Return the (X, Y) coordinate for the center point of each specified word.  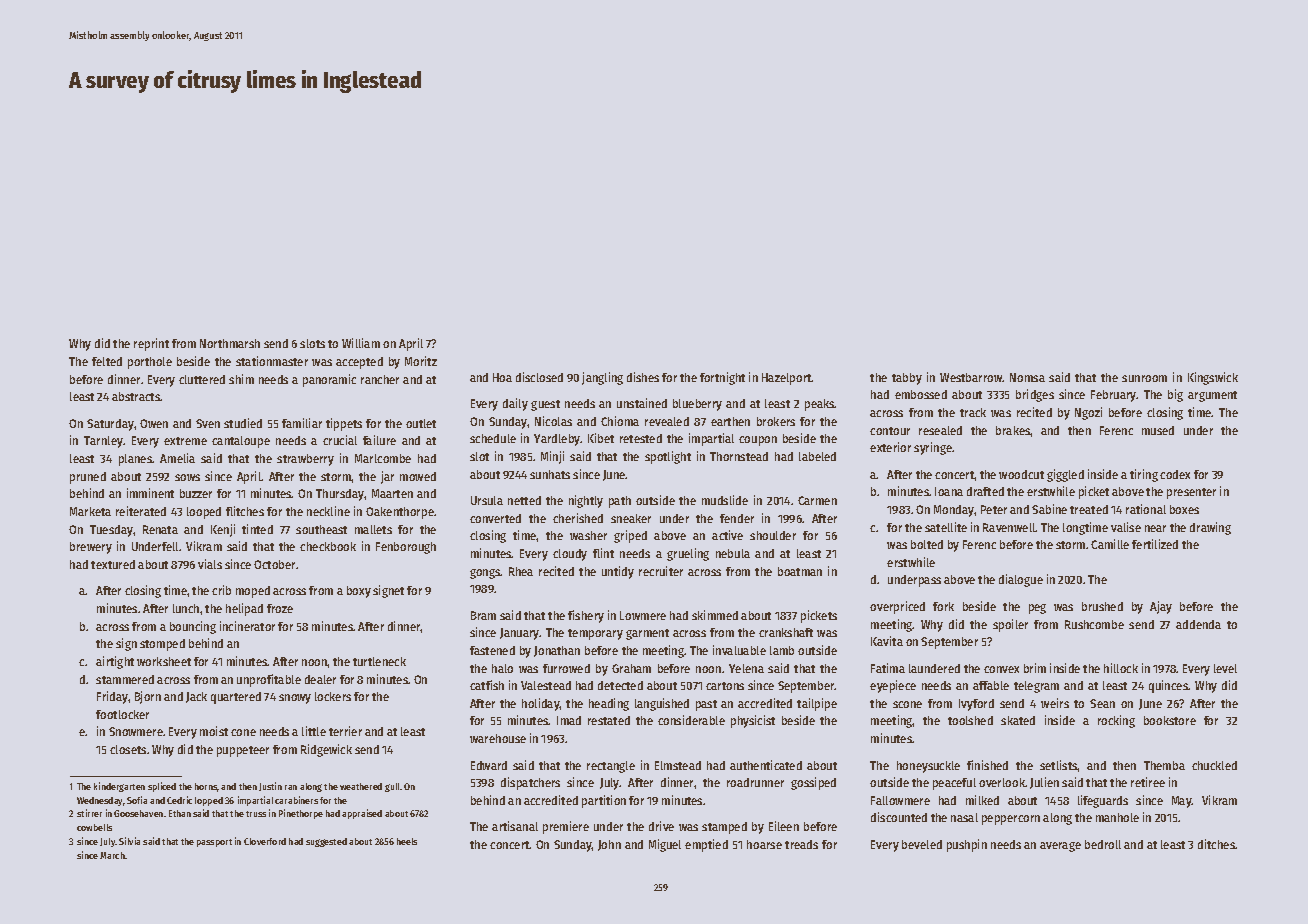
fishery (586, 616)
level (1225, 668)
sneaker (631, 518)
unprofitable (269, 680)
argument (1212, 396)
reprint (151, 344)
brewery (91, 548)
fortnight (722, 378)
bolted (927, 544)
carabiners (296, 800)
